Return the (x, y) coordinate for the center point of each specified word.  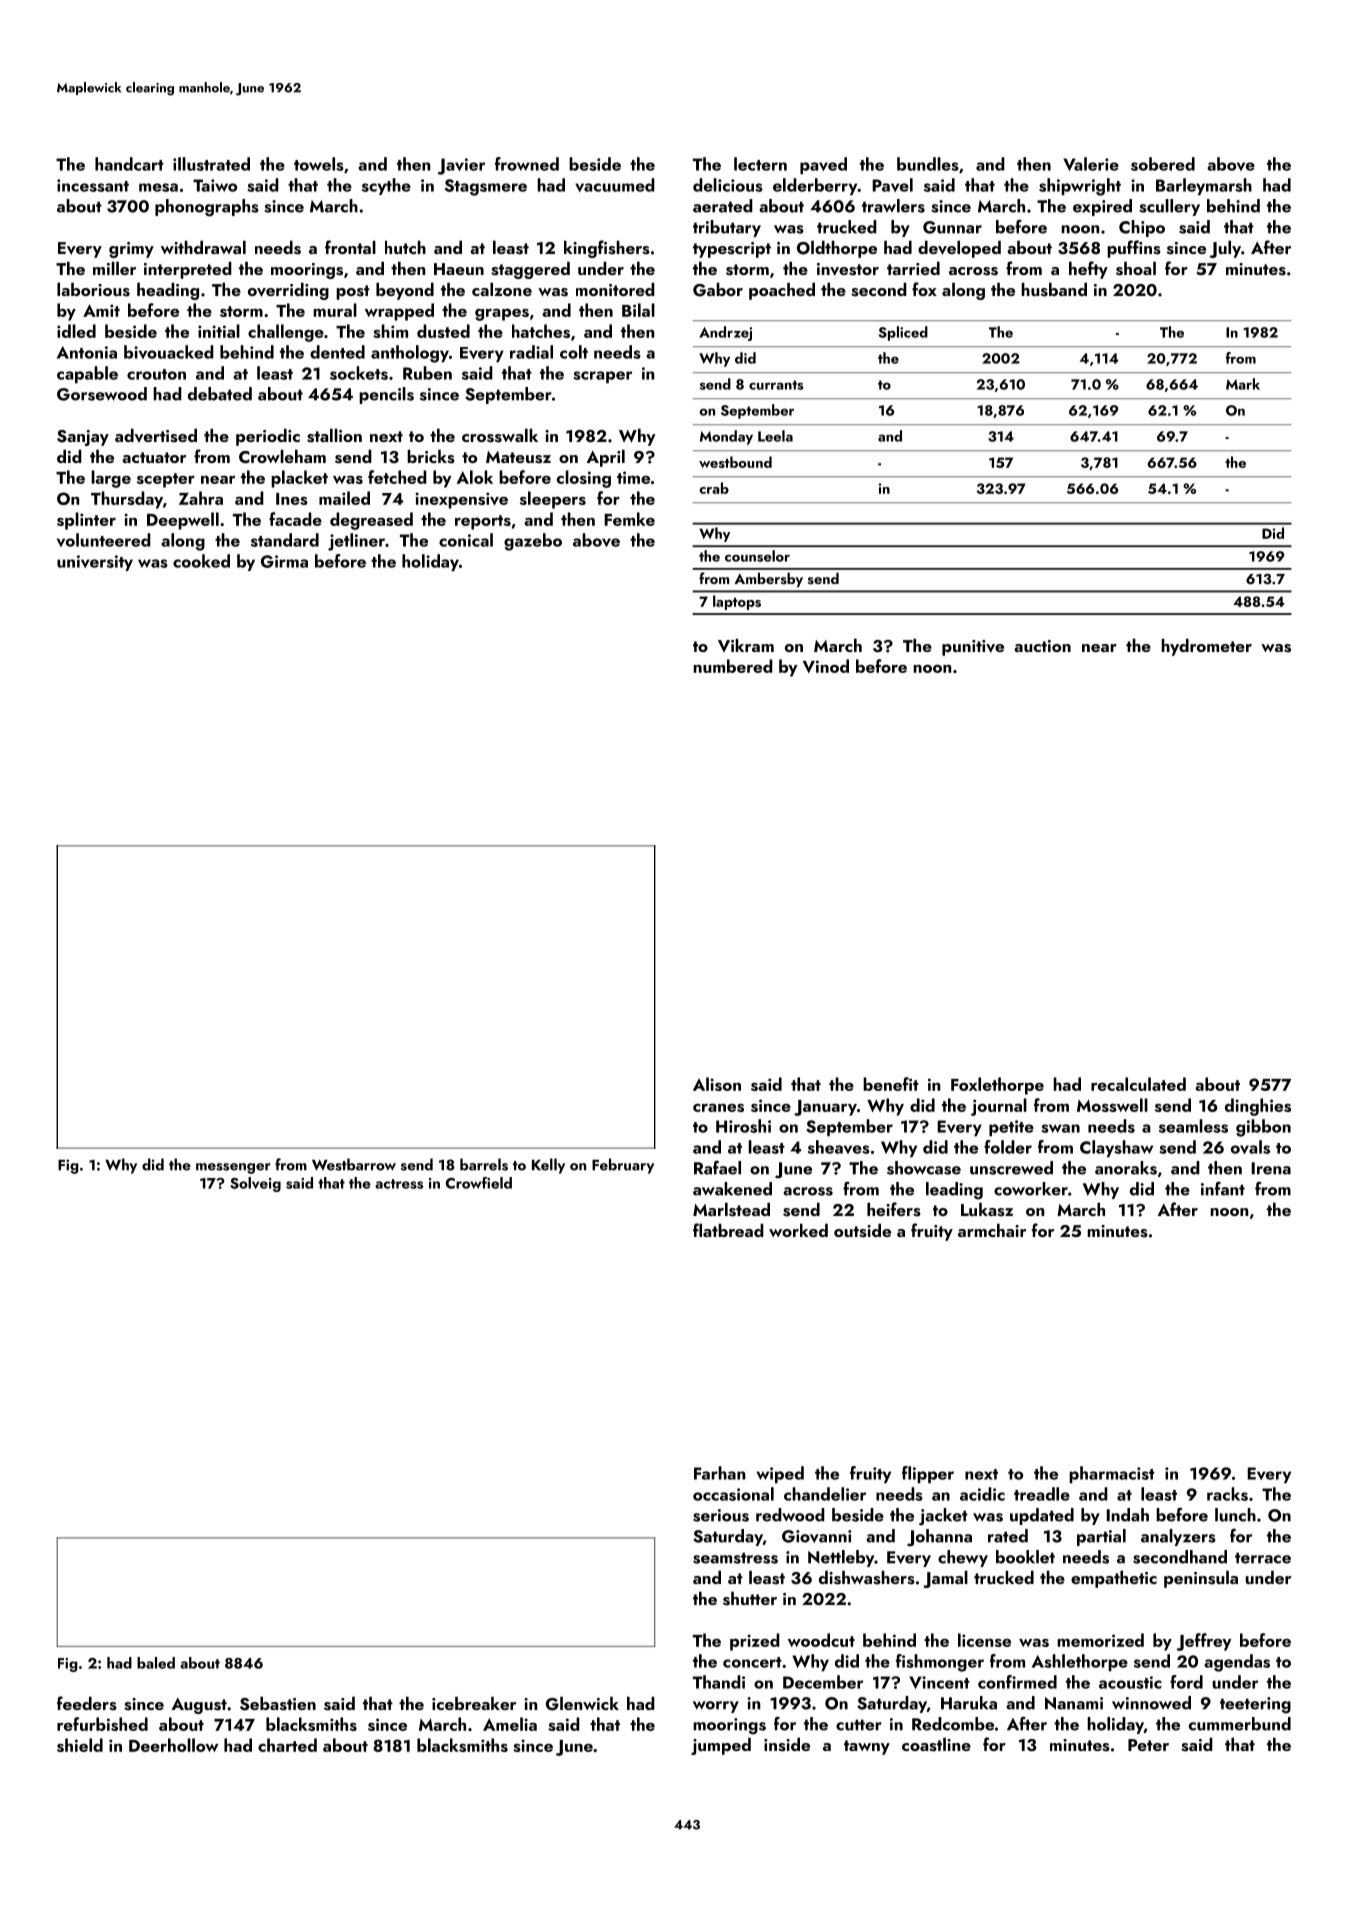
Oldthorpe (837, 249)
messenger (233, 1168)
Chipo (1142, 228)
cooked (201, 561)
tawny (867, 1747)
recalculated (1138, 1084)
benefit (891, 1084)
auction (1042, 646)
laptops (737, 602)
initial (219, 331)
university (95, 563)
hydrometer (1206, 647)
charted (287, 1745)
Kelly (548, 1166)
